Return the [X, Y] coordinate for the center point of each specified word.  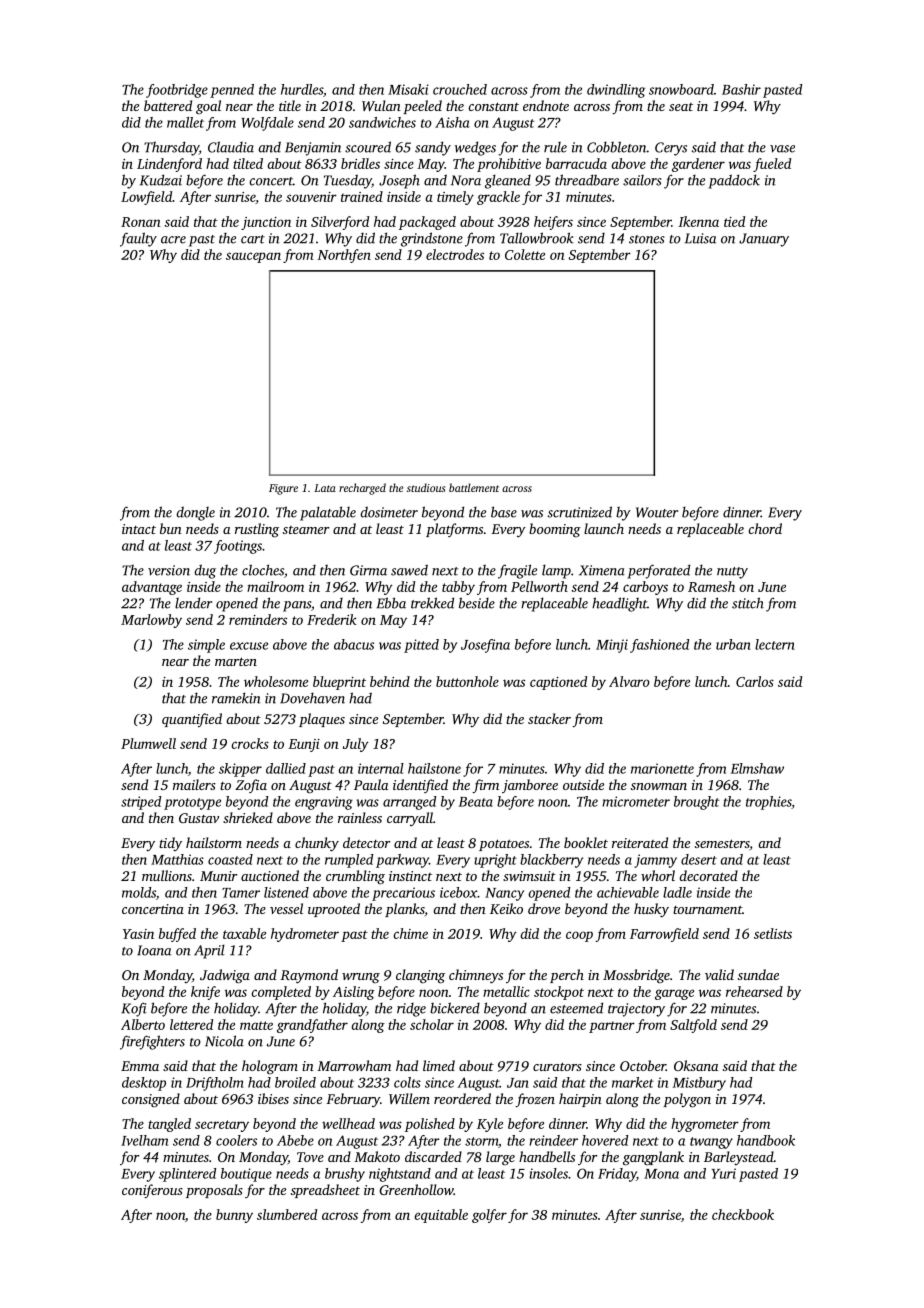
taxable [244, 933]
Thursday [171, 148]
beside [477, 603]
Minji [612, 646]
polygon [687, 1100]
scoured [368, 147]
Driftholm [215, 1084]
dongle [195, 513]
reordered [462, 1098]
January [764, 240]
